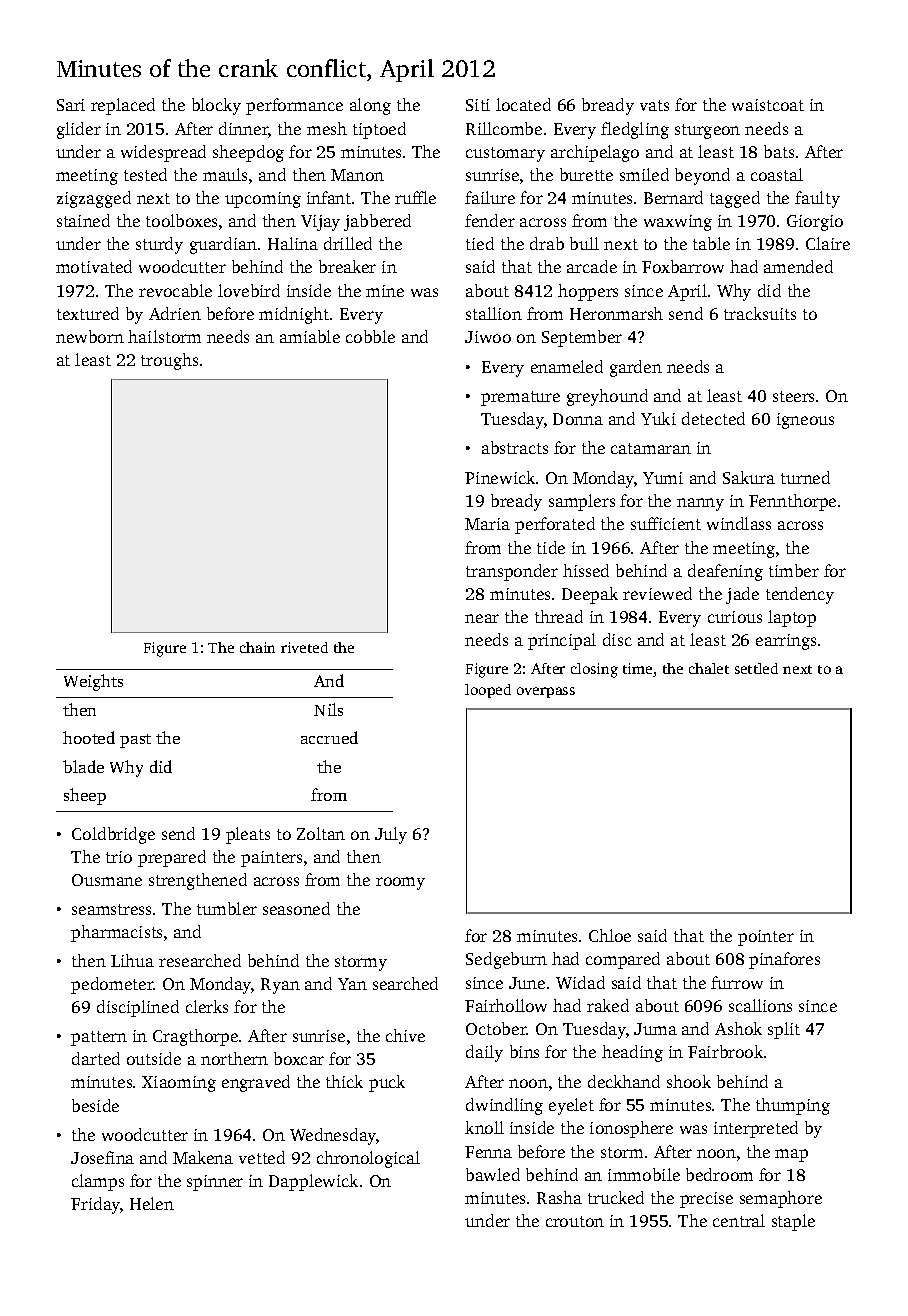 The width and height of the page is (908, 1316). I want to click on Coldbridge, so click(113, 835).
